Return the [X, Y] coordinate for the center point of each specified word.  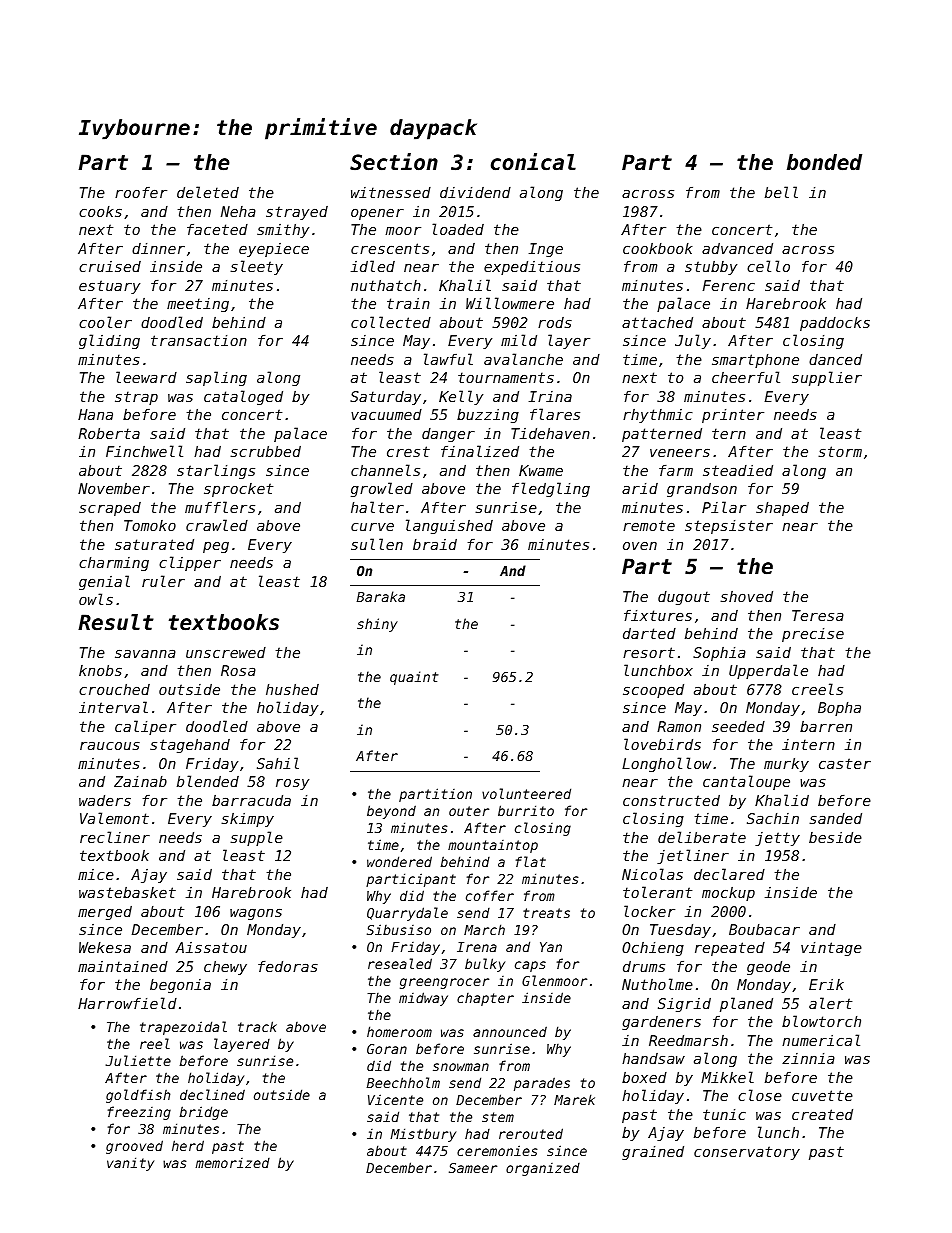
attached [657, 322]
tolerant [657, 892]
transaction [199, 340]
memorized [233, 1163]
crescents [390, 248]
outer [469, 811]
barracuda [251, 800]
